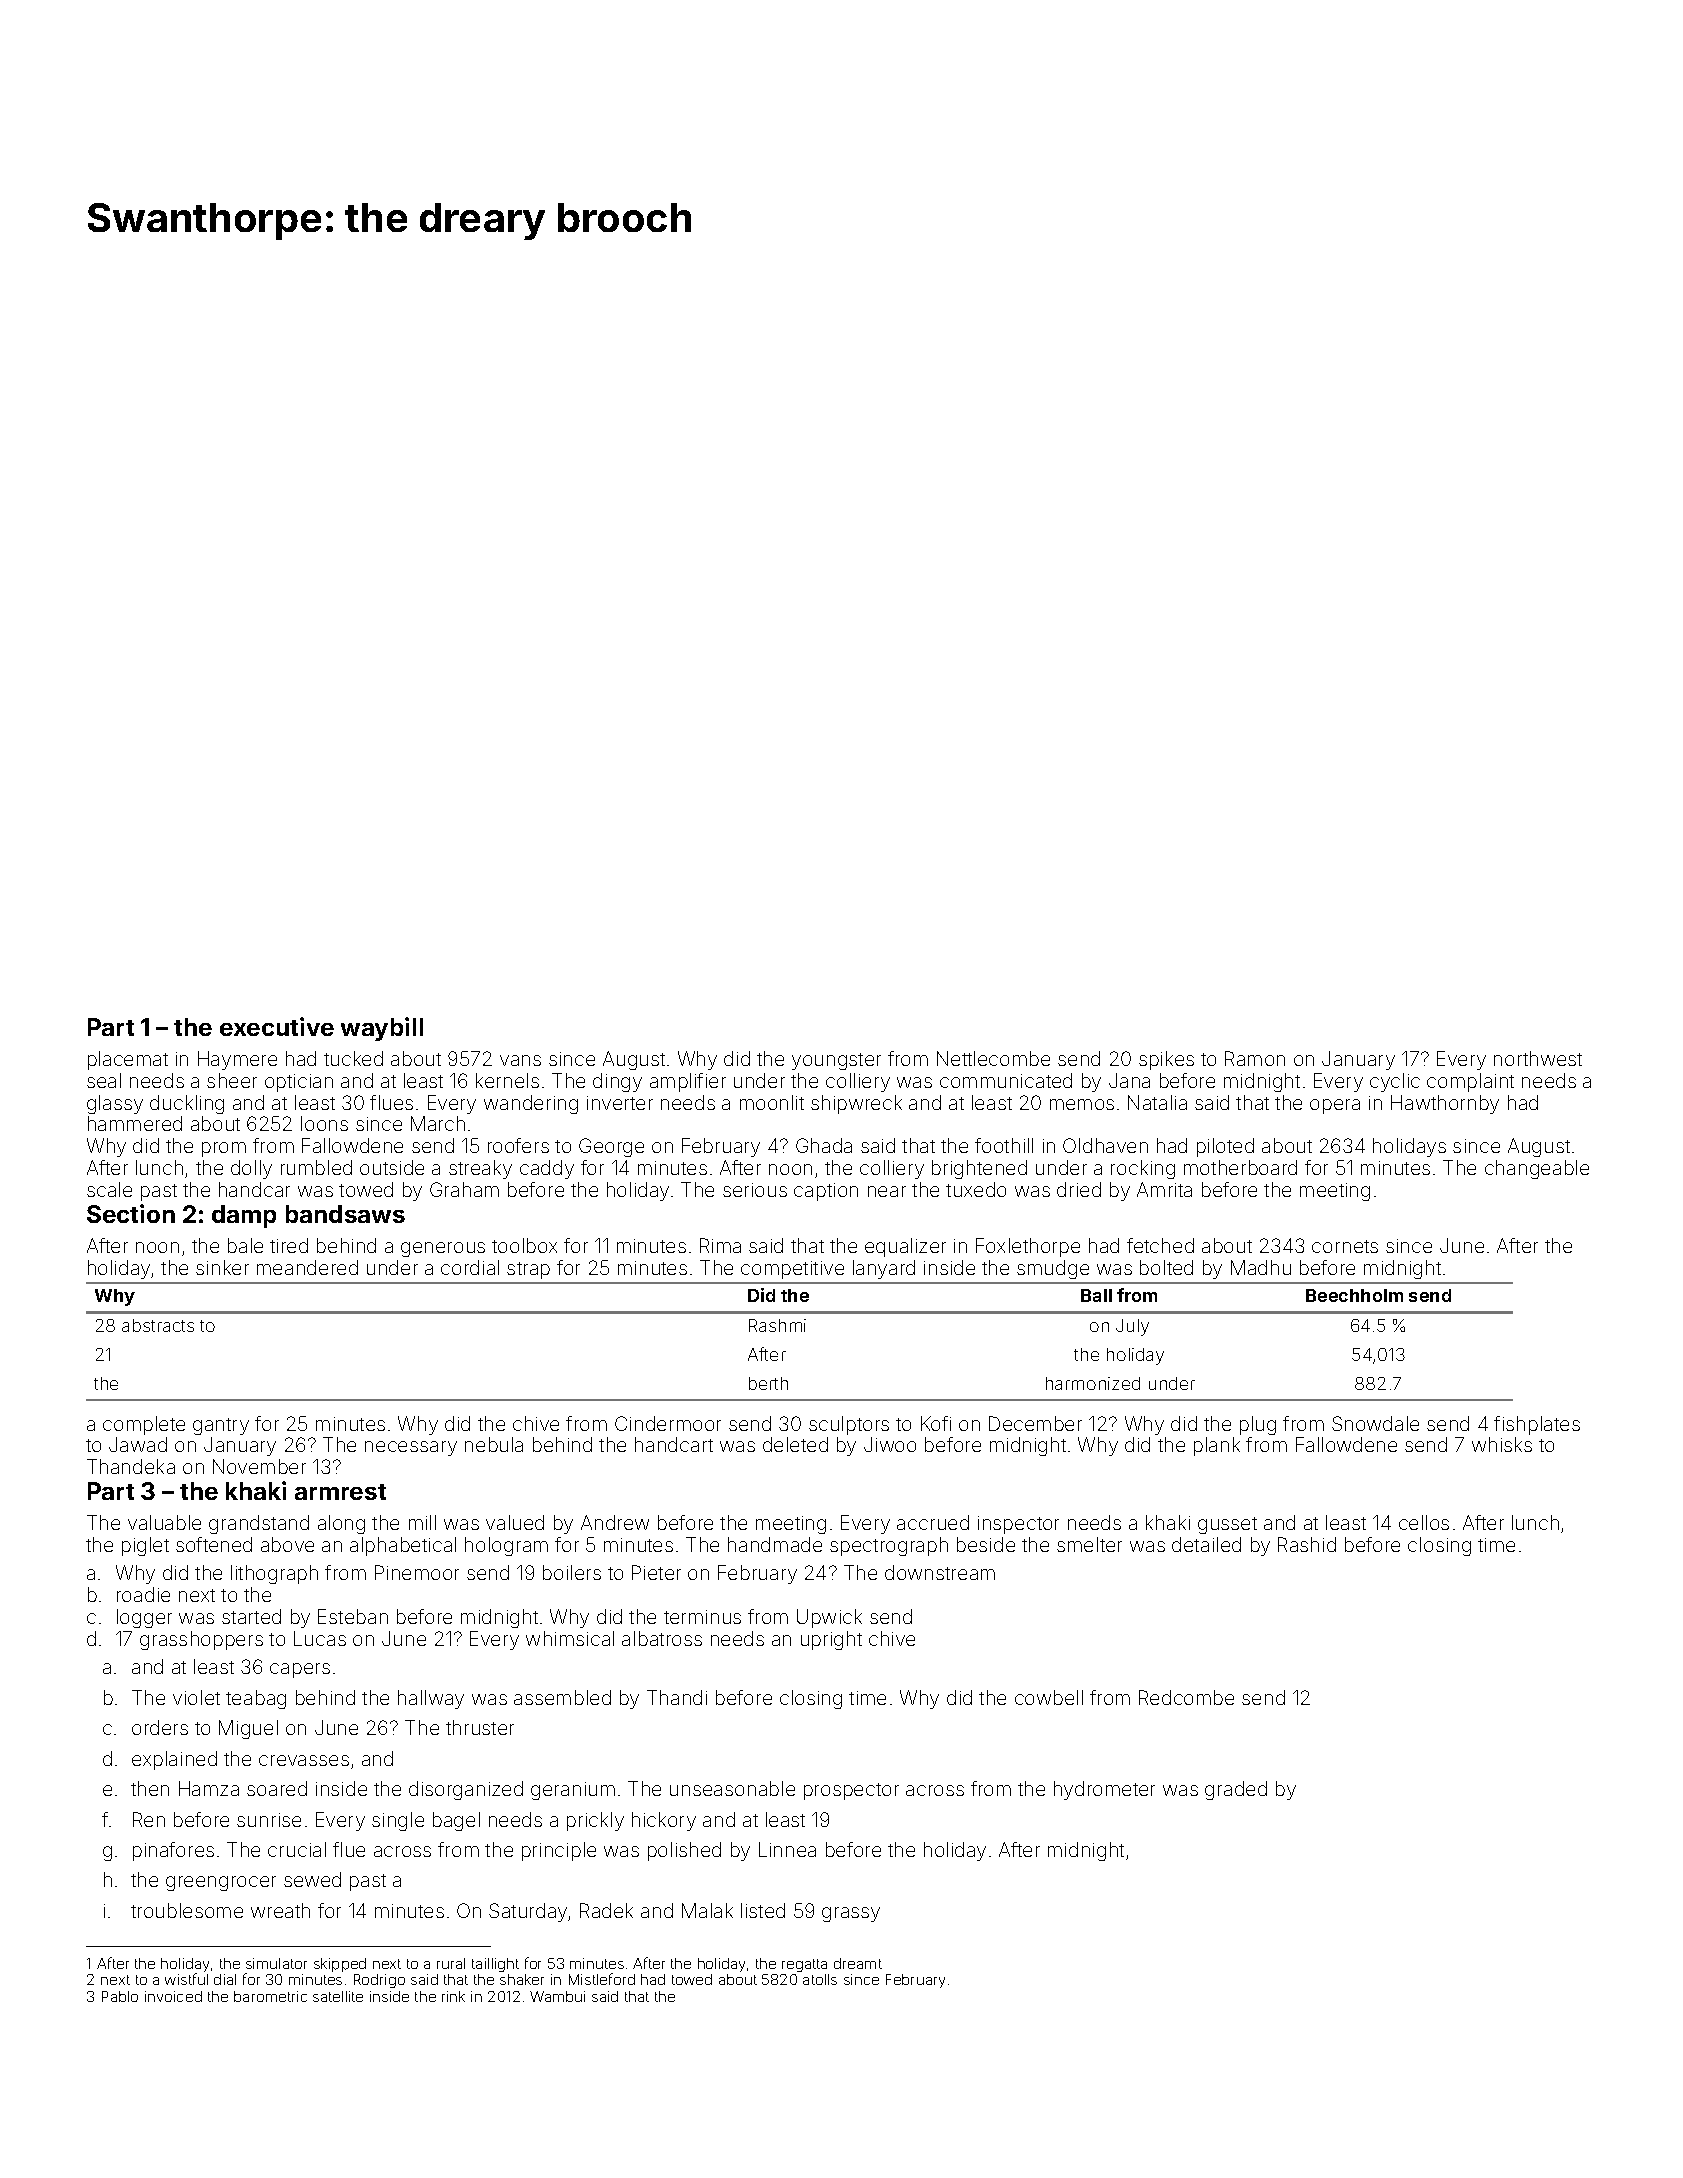  Describe the element at coordinates (851, 1791) in the document. I see `prospector` at that location.
